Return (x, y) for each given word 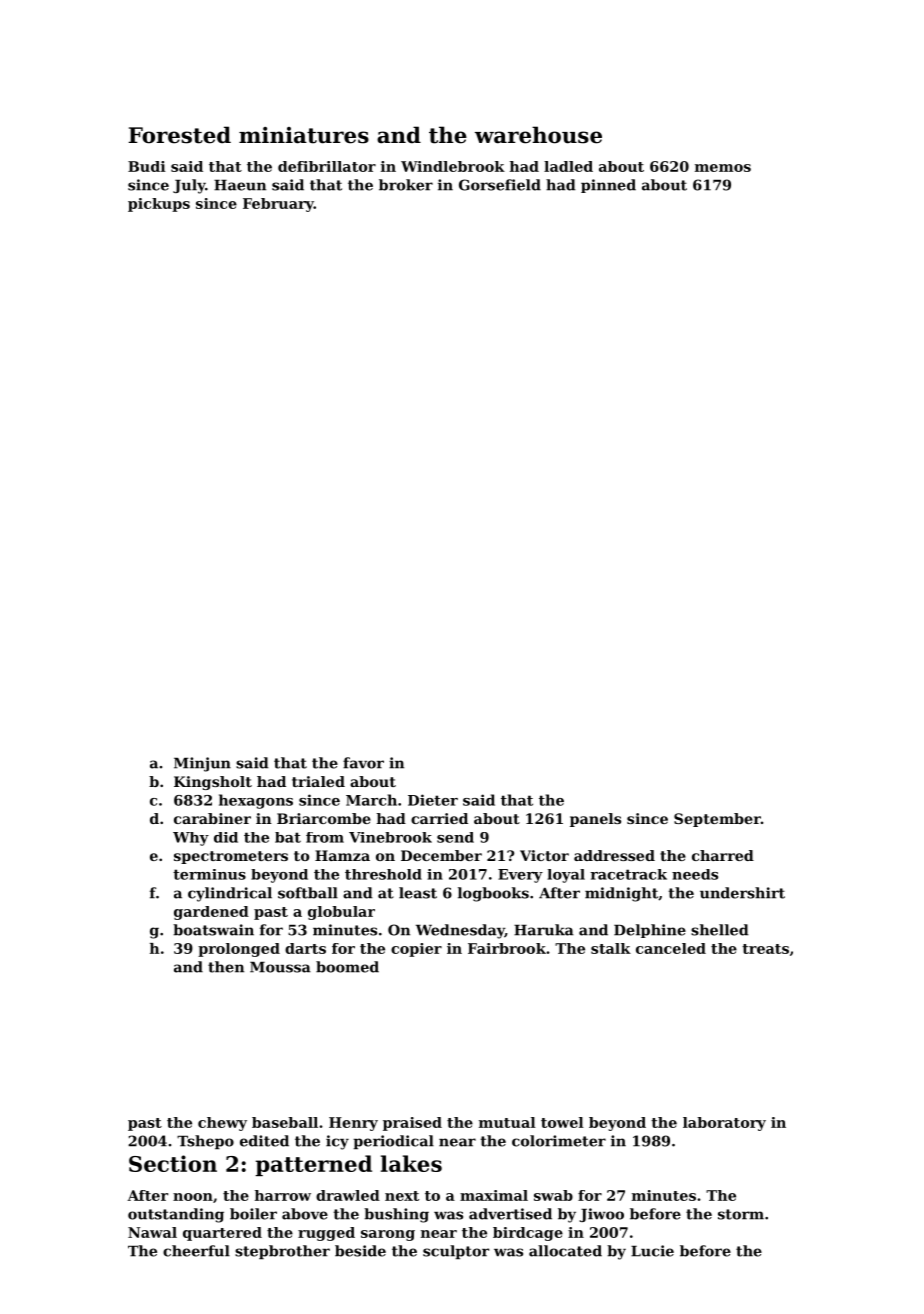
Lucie (652, 1251)
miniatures (304, 135)
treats (765, 949)
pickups (159, 205)
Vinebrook (390, 837)
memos (723, 168)
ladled (568, 166)
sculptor (456, 1252)
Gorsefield (500, 185)
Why (191, 839)
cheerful (196, 1251)
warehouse (538, 135)
